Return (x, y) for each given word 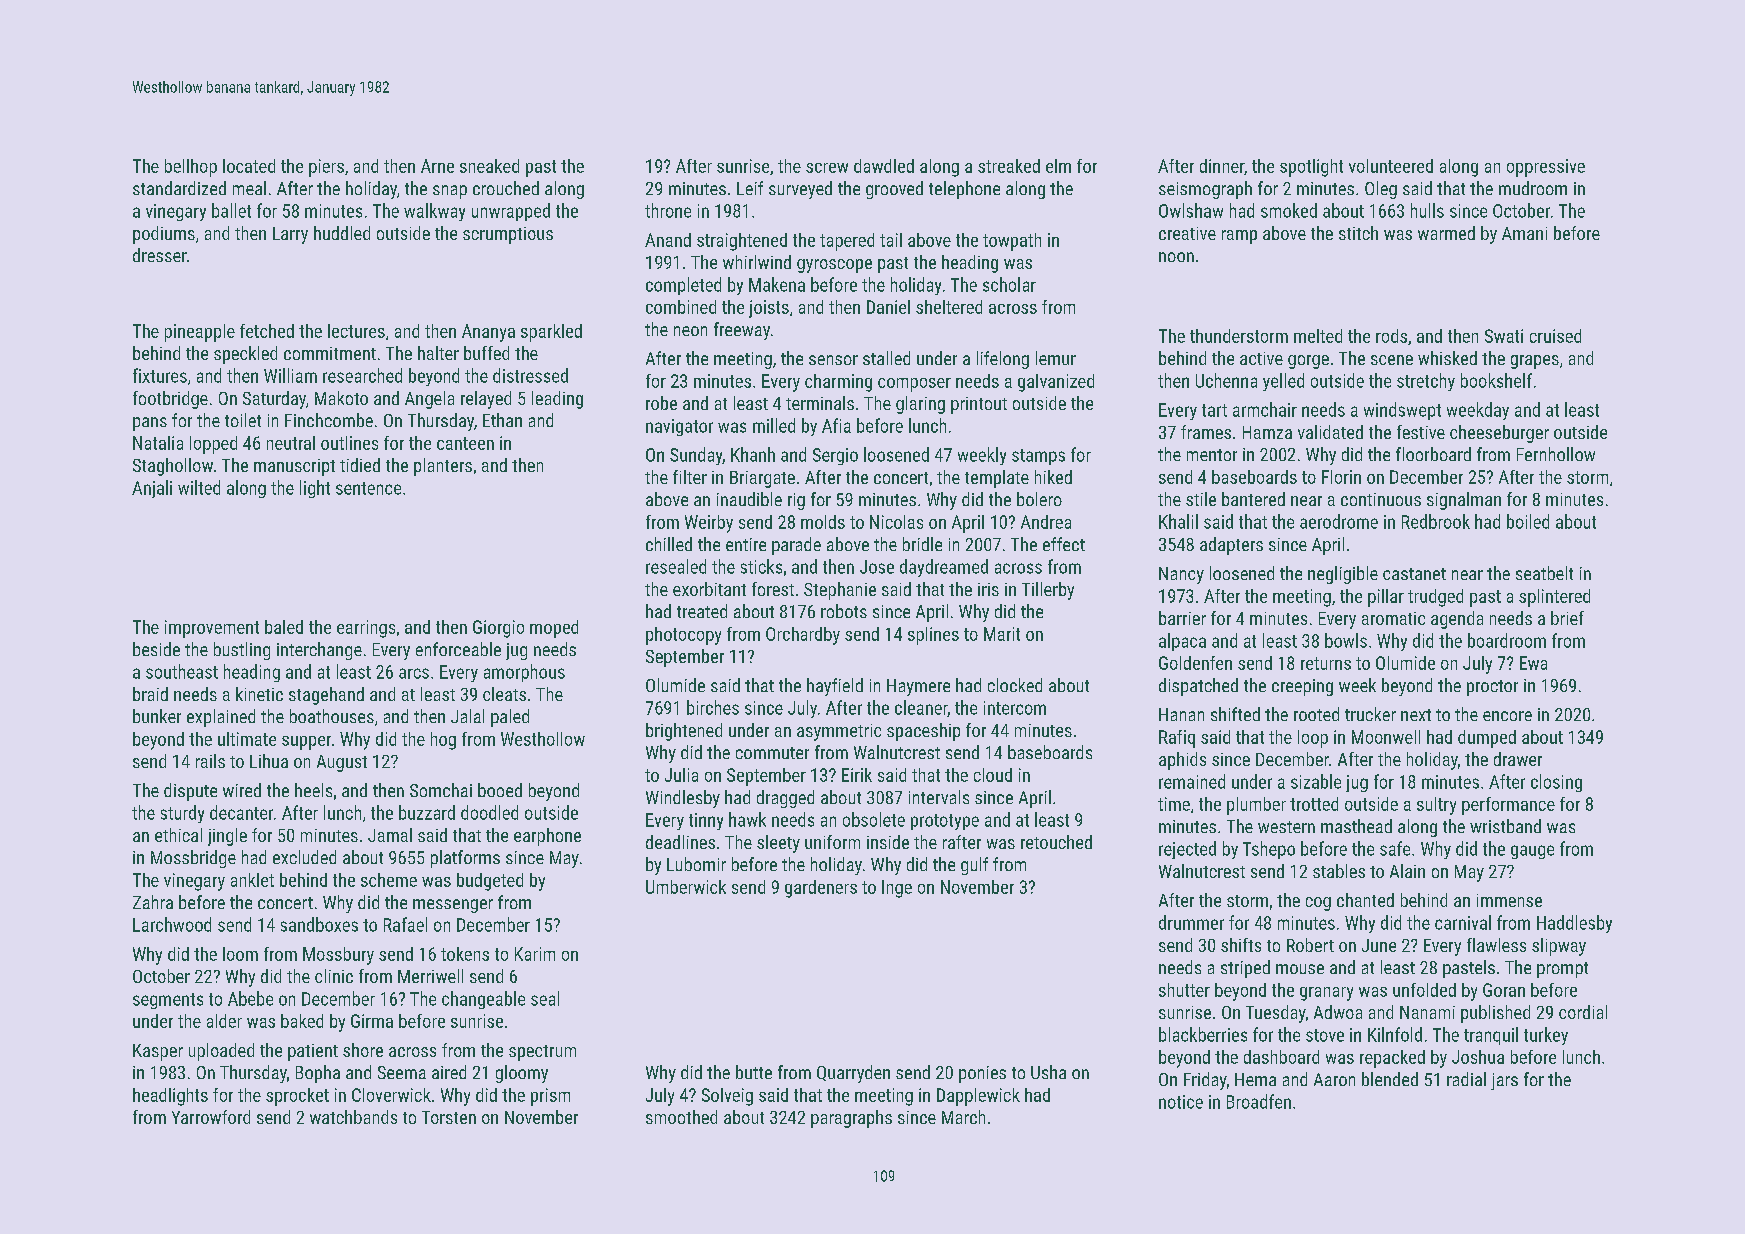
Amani (1524, 233)
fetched (267, 331)
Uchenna (1226, 380)
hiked (1053, 477)
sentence (368, 488)
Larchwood (172, 924)
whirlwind (757, 262)
